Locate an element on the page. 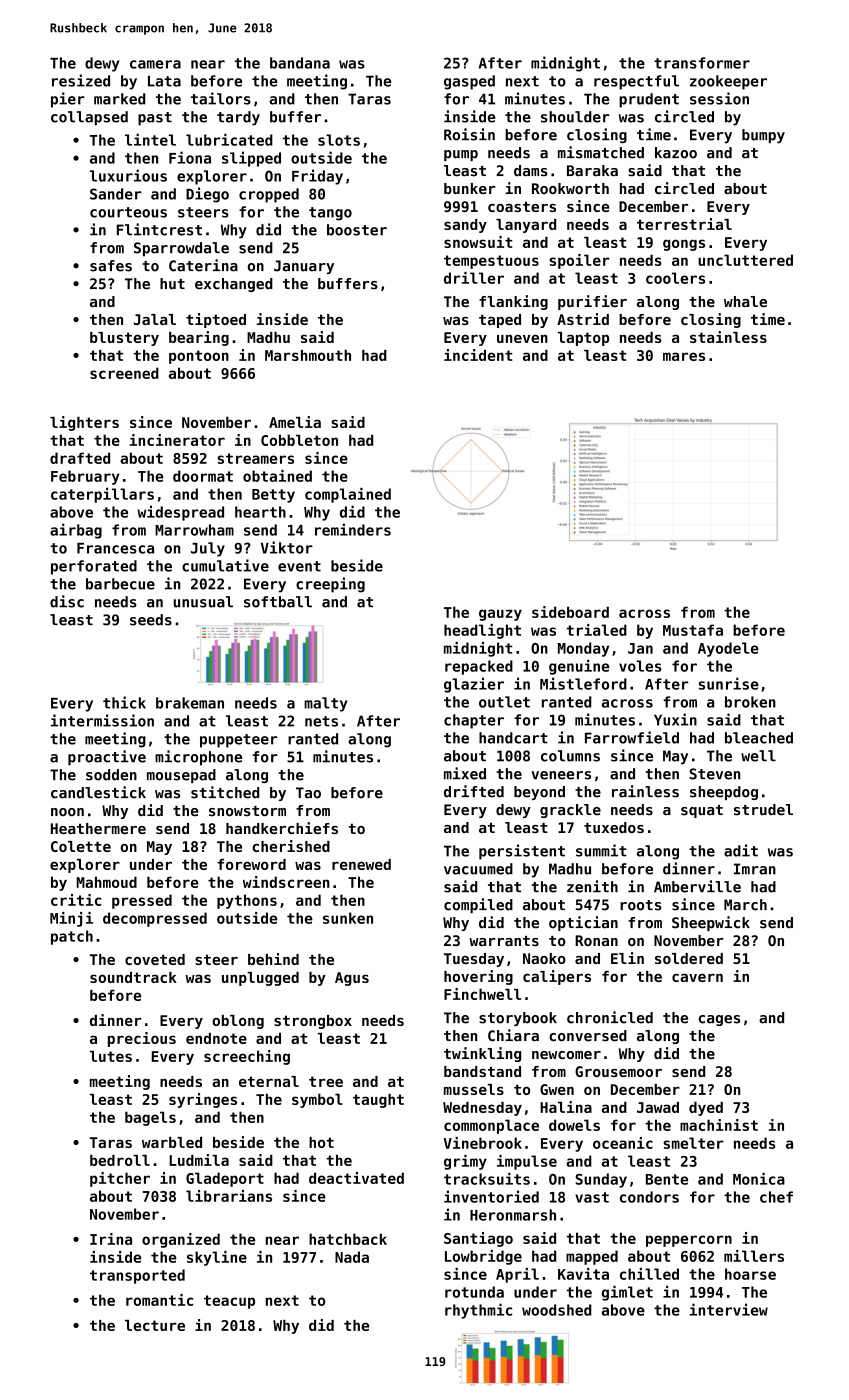 The image size is (849, 1400). mares is located at coordinates (684, 356).
